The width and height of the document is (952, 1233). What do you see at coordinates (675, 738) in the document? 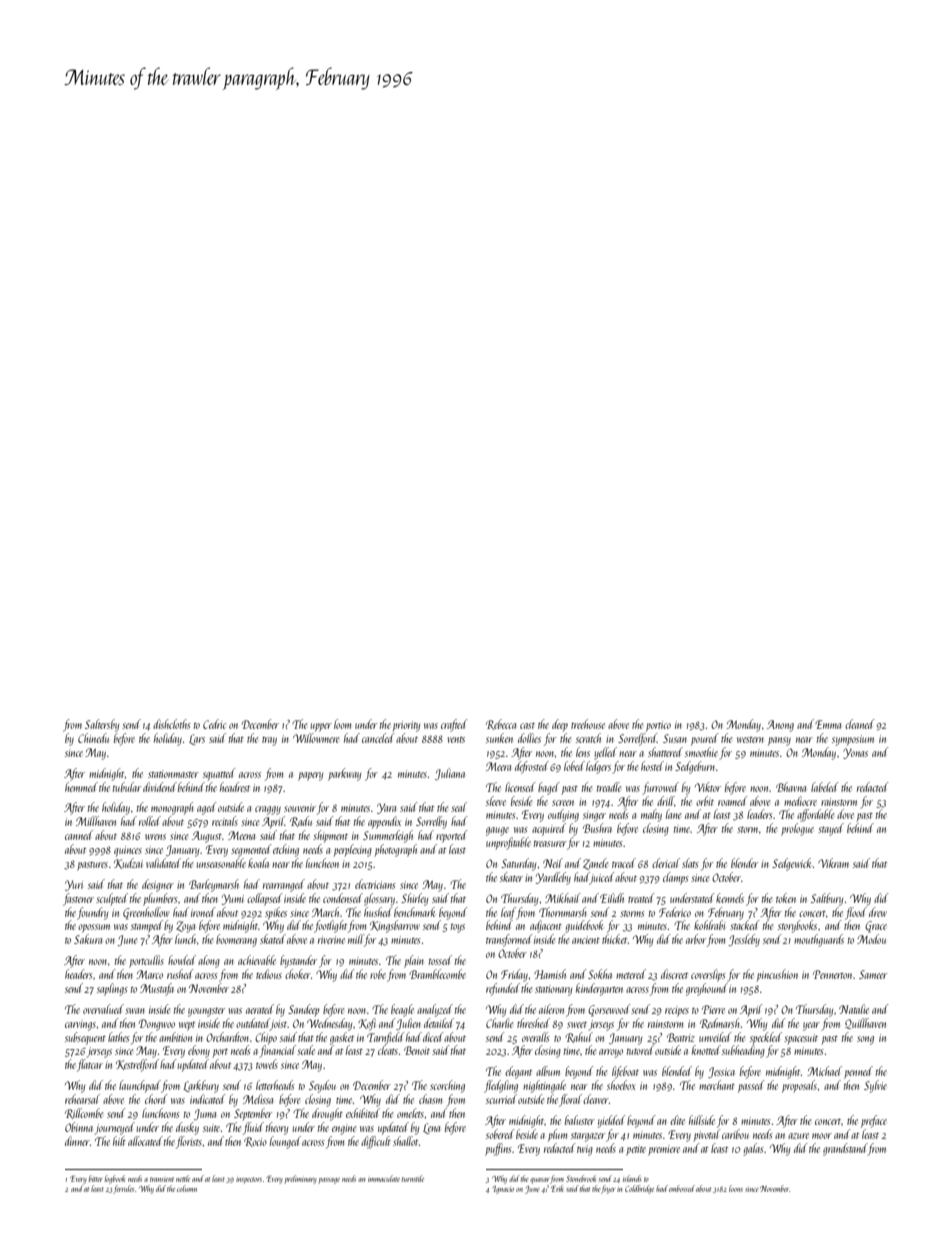
I see `Susan` at bounding box center [675, 738].
